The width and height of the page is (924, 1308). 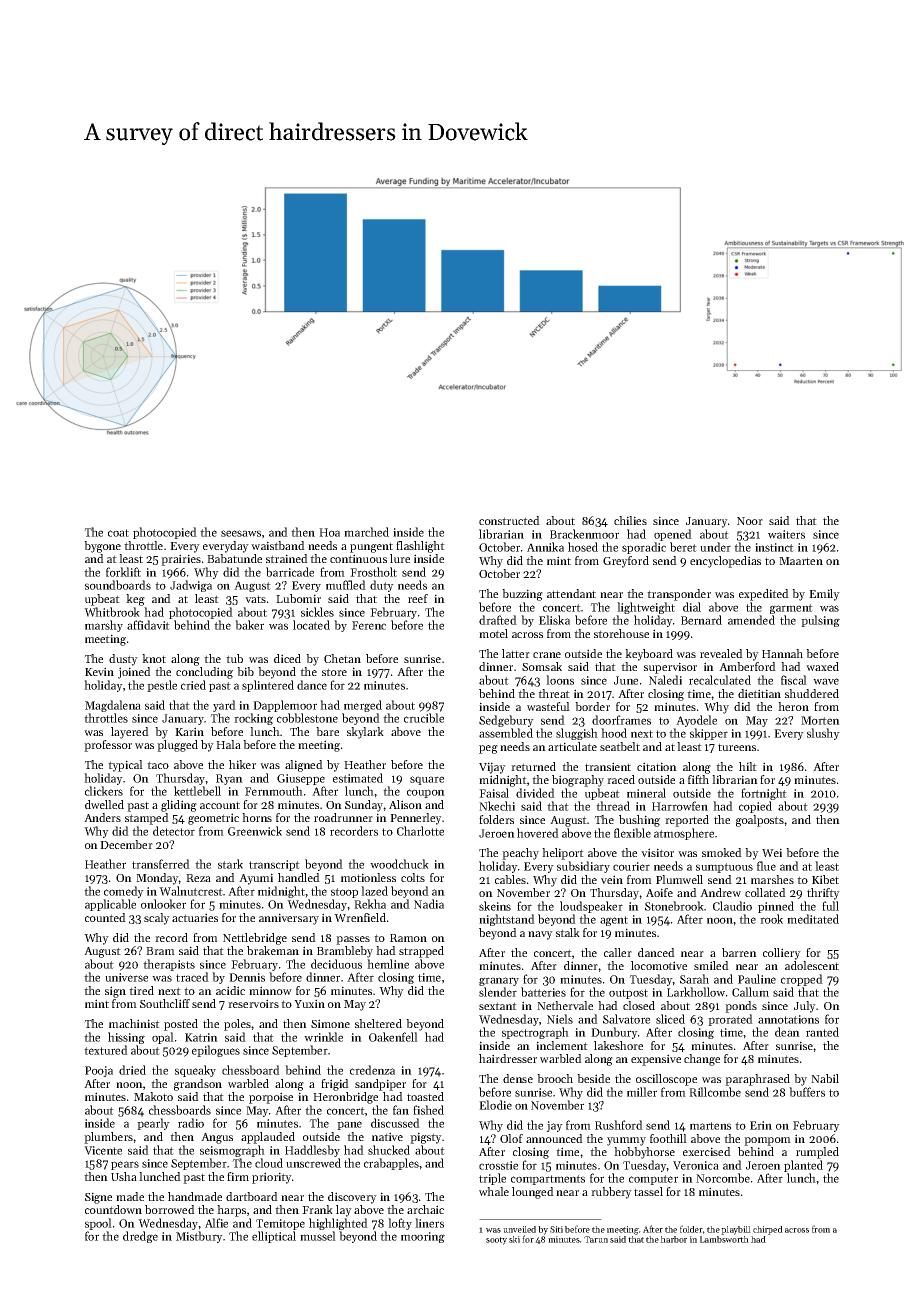 What do you see at coordinates (199, 1237) in the page?
I see `Mistbury` at bounding box center [199, 1237].
